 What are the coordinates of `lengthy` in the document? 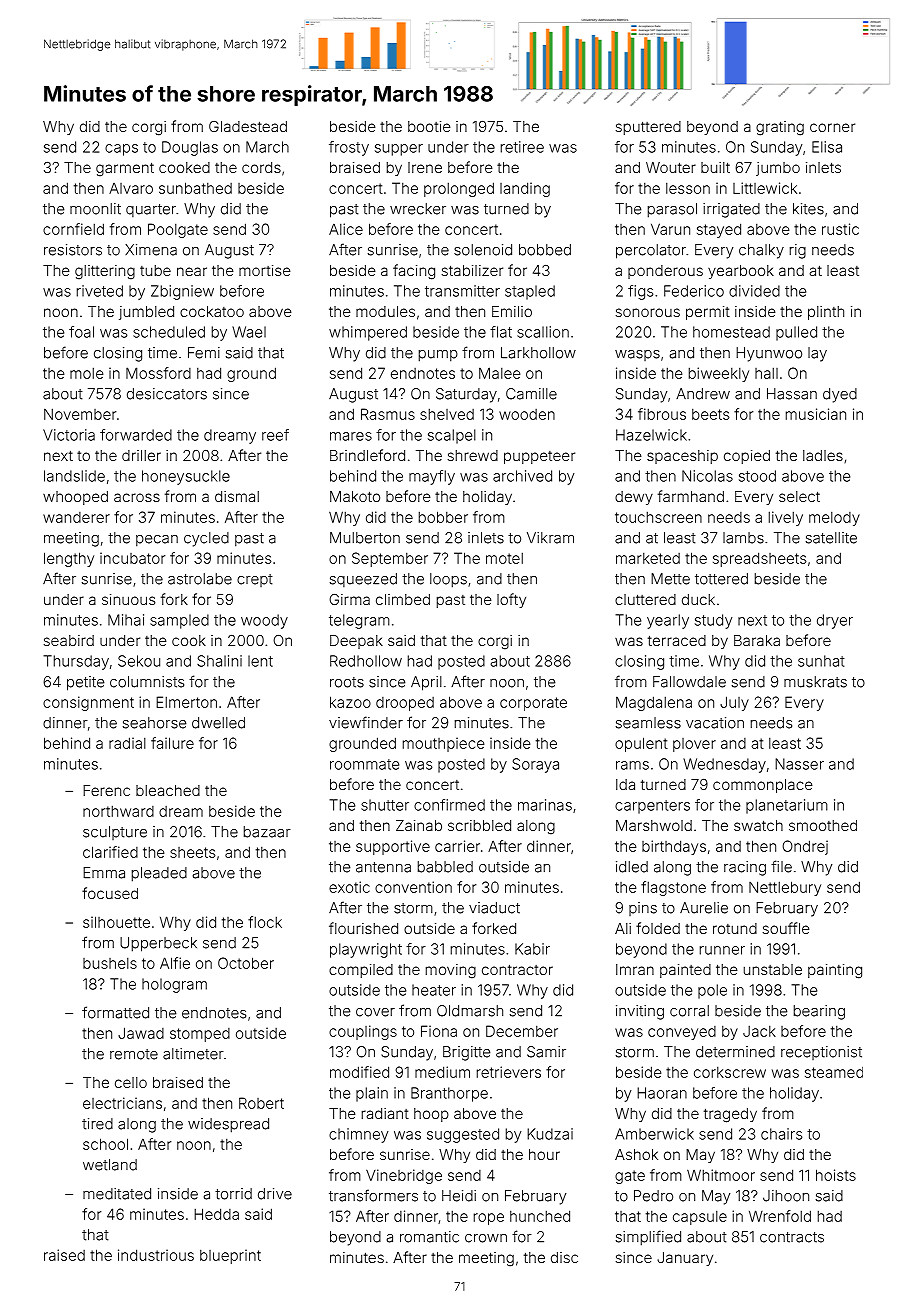 It's located at (69, 559).
